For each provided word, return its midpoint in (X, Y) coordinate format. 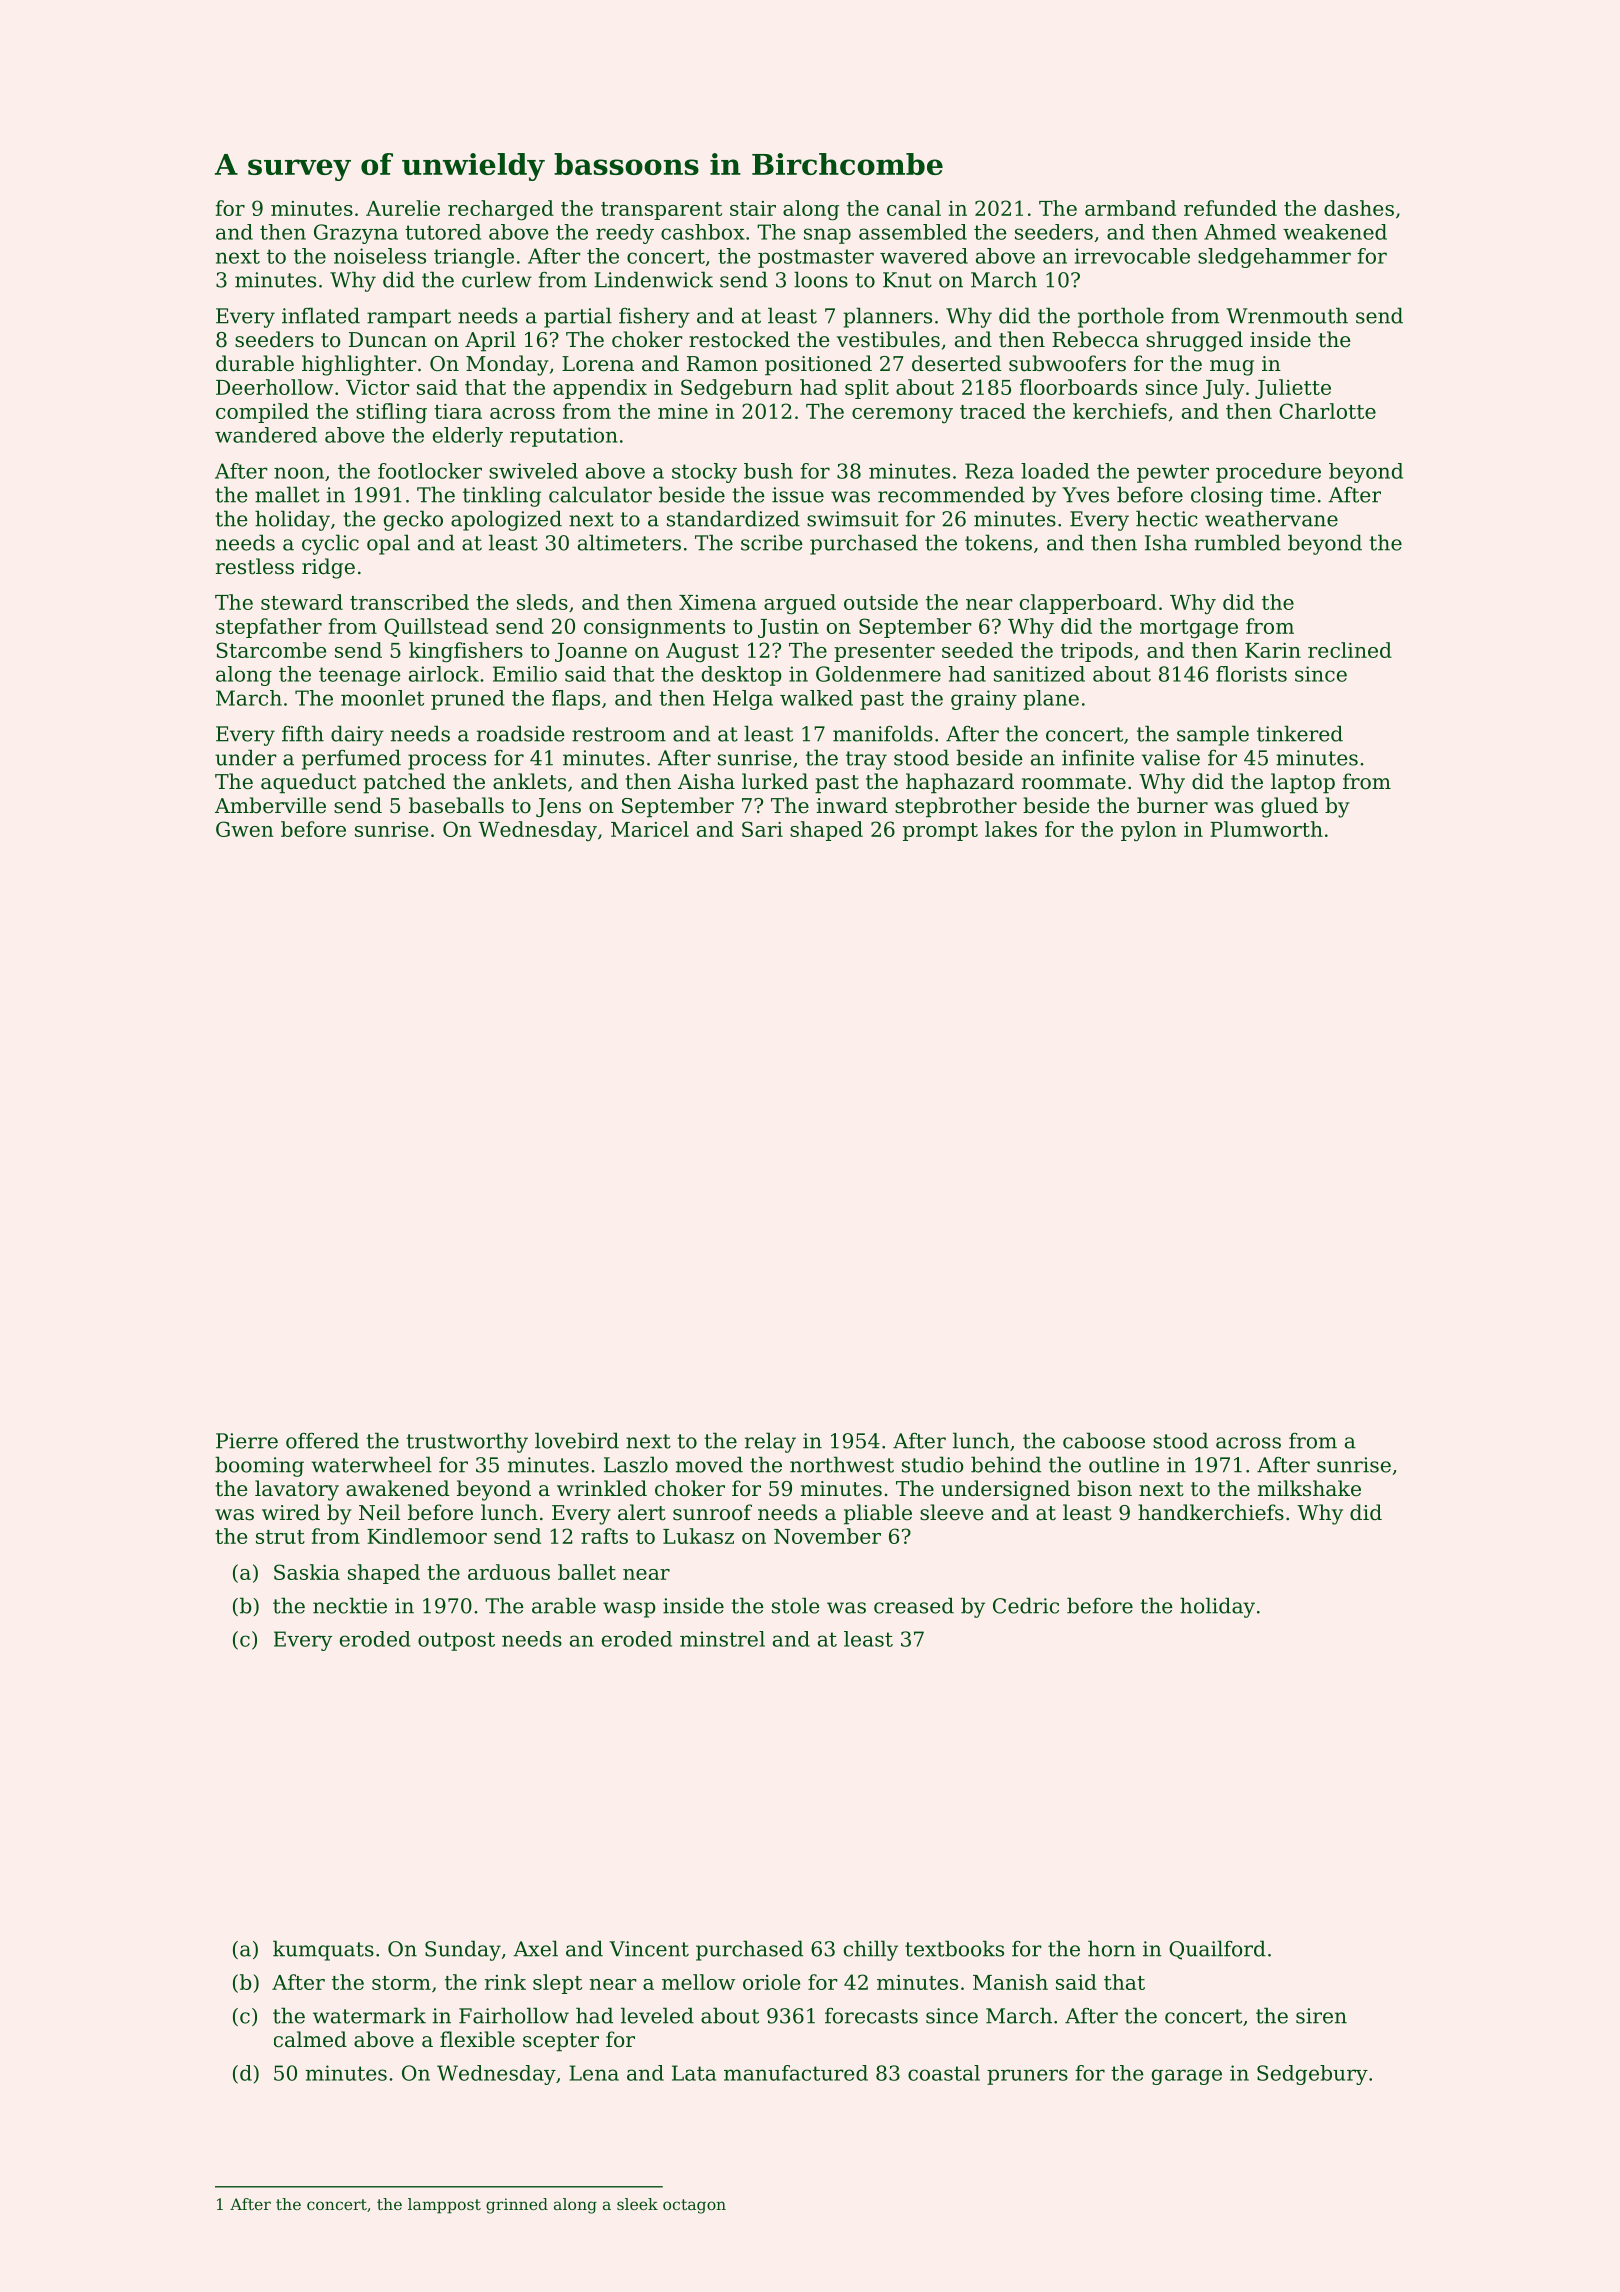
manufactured (796, 2073)
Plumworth (1266, 829)
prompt (940, 832)
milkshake (1309, 1488)
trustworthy (467, 1442)
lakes (1011, 829)
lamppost (444, 2206)
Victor (378, 387)
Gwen (244, 829)
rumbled (1238, 542)
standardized (733, 518)
